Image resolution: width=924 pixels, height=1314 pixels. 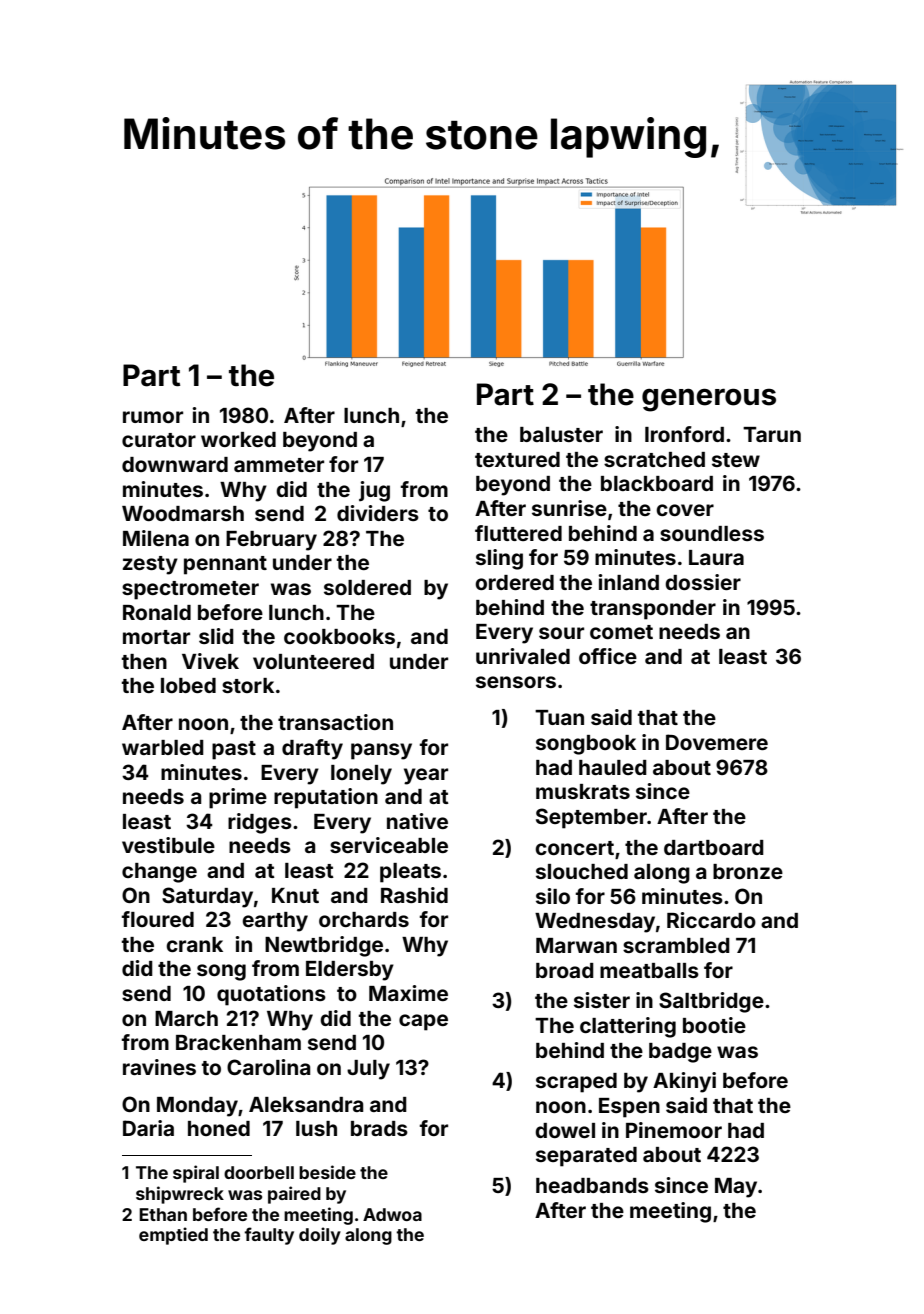 I want to click on downward, so click(x=175, y=464).
